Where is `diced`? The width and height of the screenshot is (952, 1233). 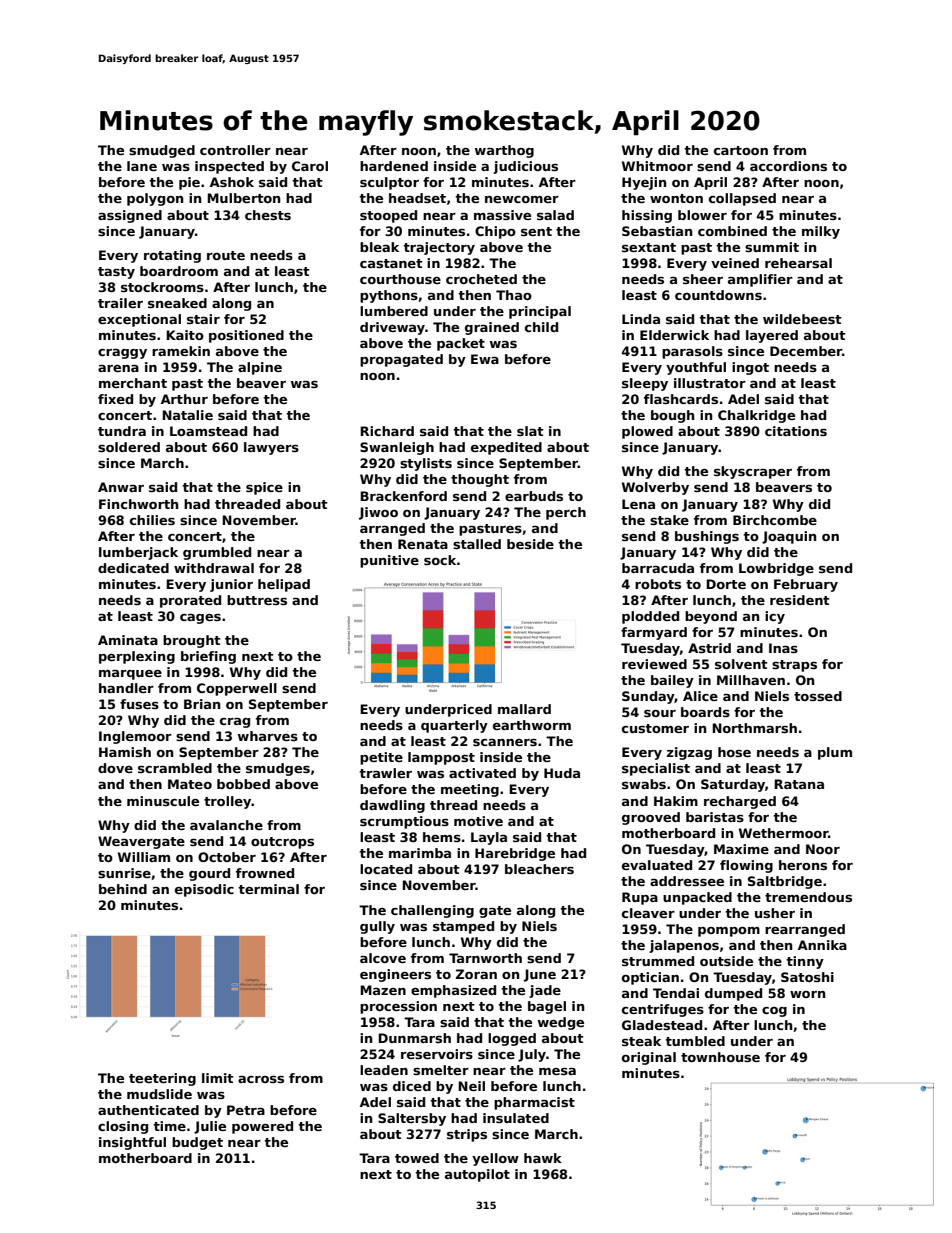
diced is located at coordinates (412, 1086).
